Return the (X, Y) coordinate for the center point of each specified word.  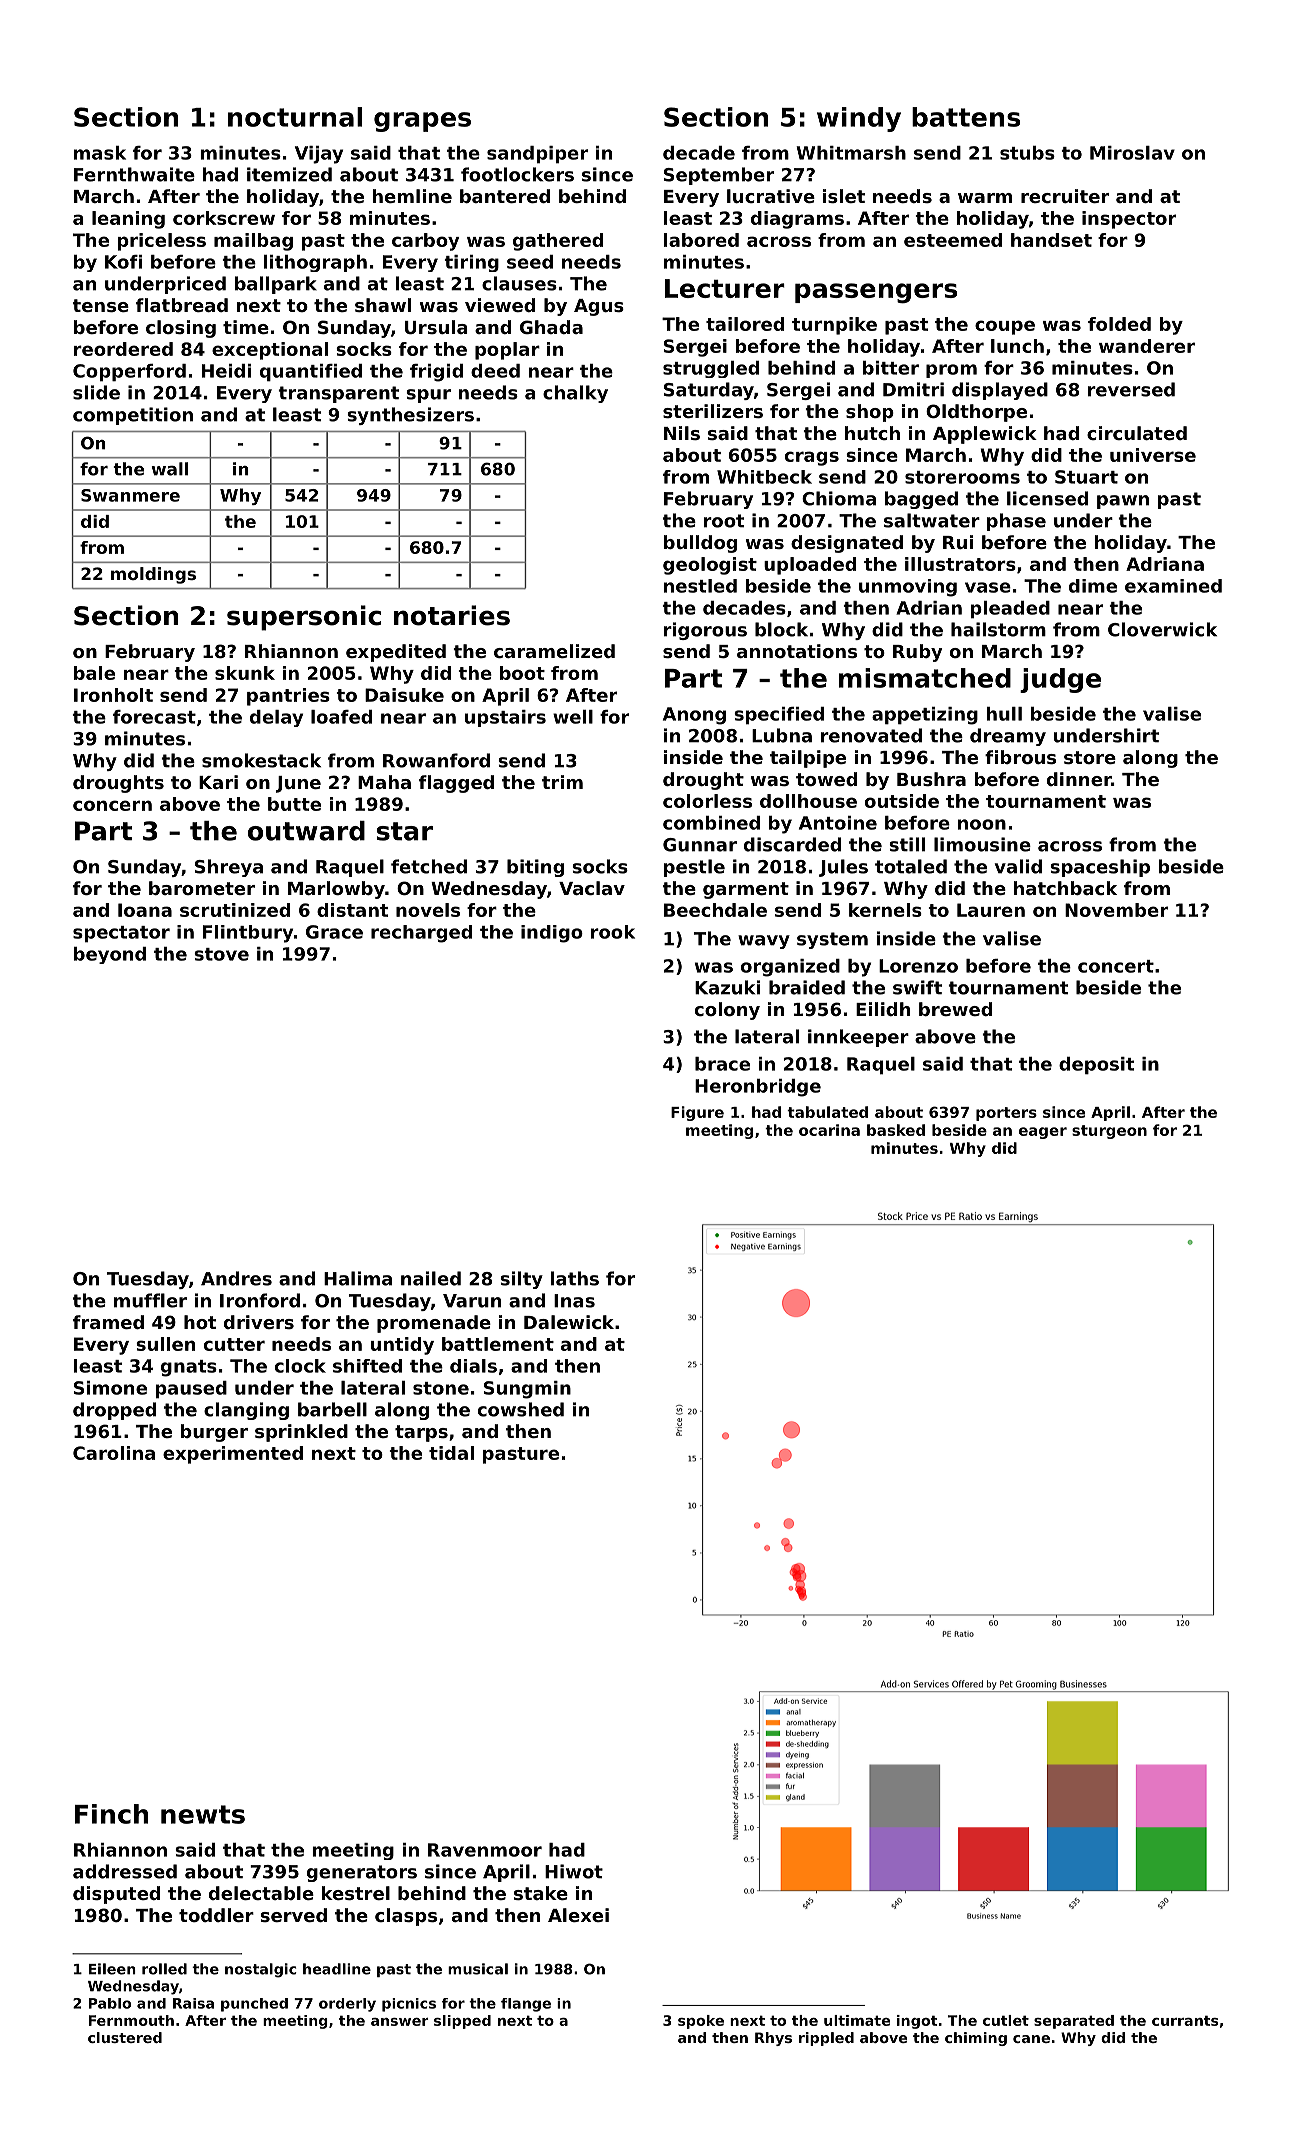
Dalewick (569, 1322)
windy (859, 119)
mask (100, 153)
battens (966, 117)
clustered (125, 2037)
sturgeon (1109, 1132)
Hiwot (574, 1871)
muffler (150, 1300)
